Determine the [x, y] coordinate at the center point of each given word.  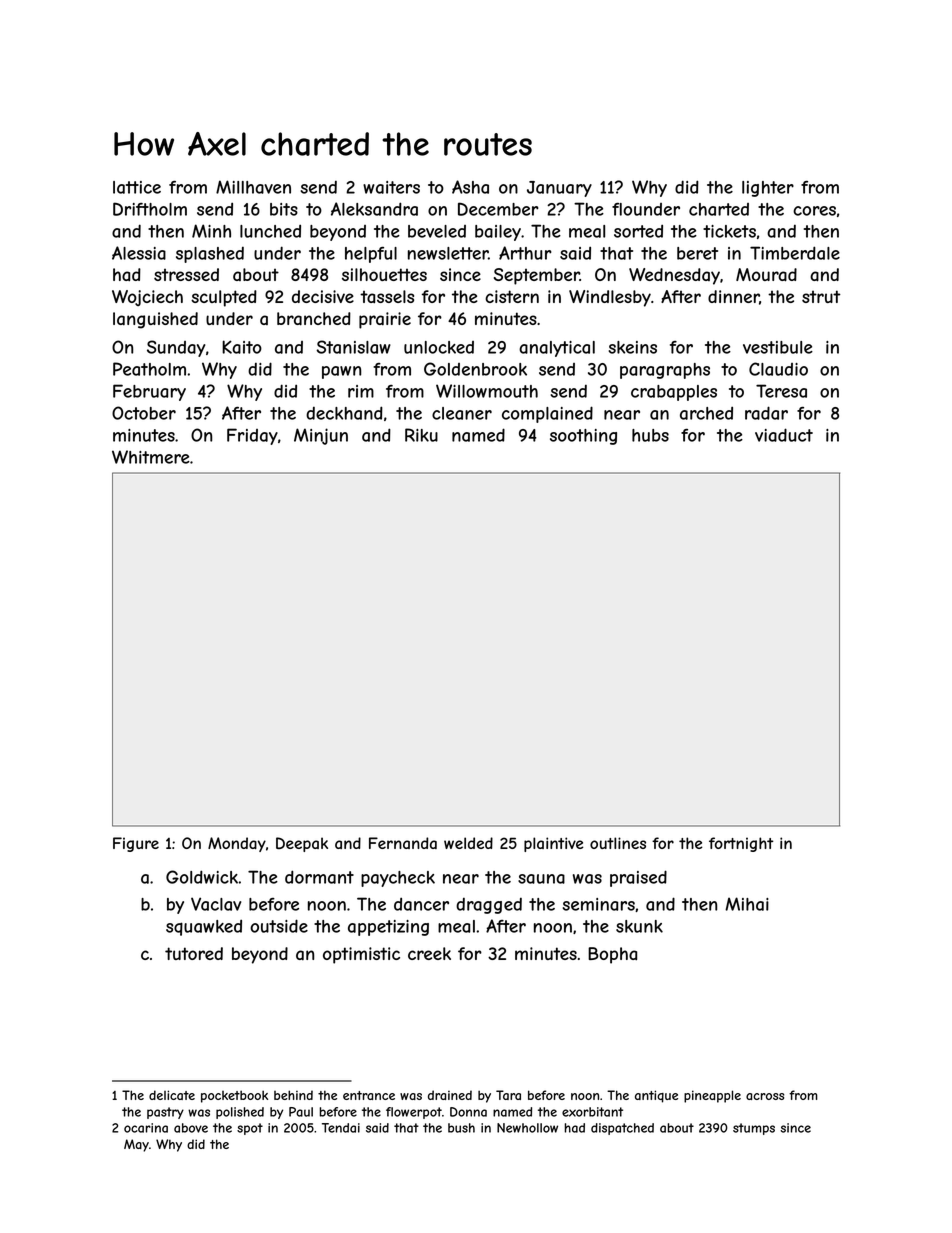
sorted [638, 231]
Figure [136, 844]
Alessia [139, 253]
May [136, 1145]
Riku [421, 435]
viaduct [784, 435]
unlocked [439, 347]
